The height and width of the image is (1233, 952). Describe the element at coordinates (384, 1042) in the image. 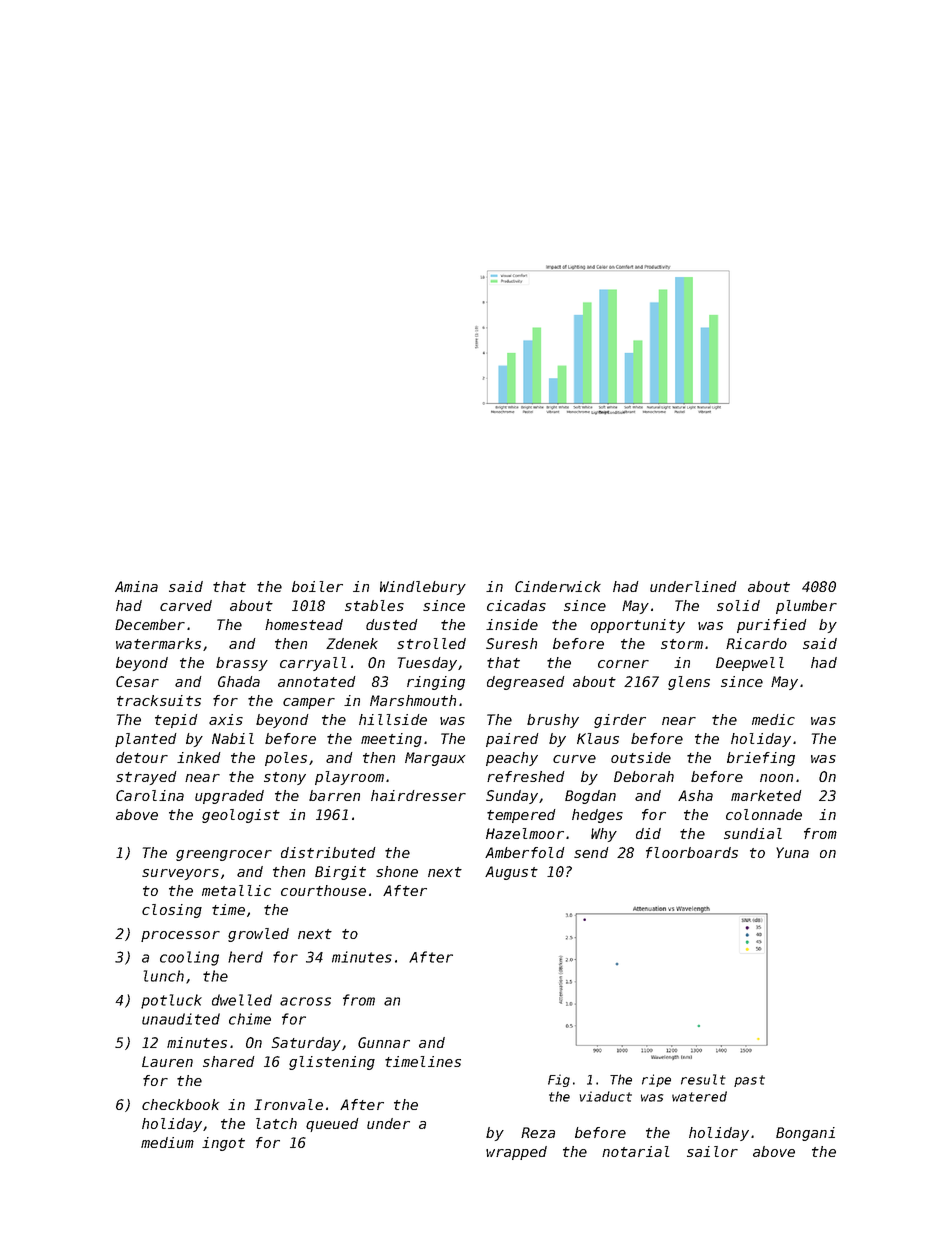

I see `Gunnar` at that location.
